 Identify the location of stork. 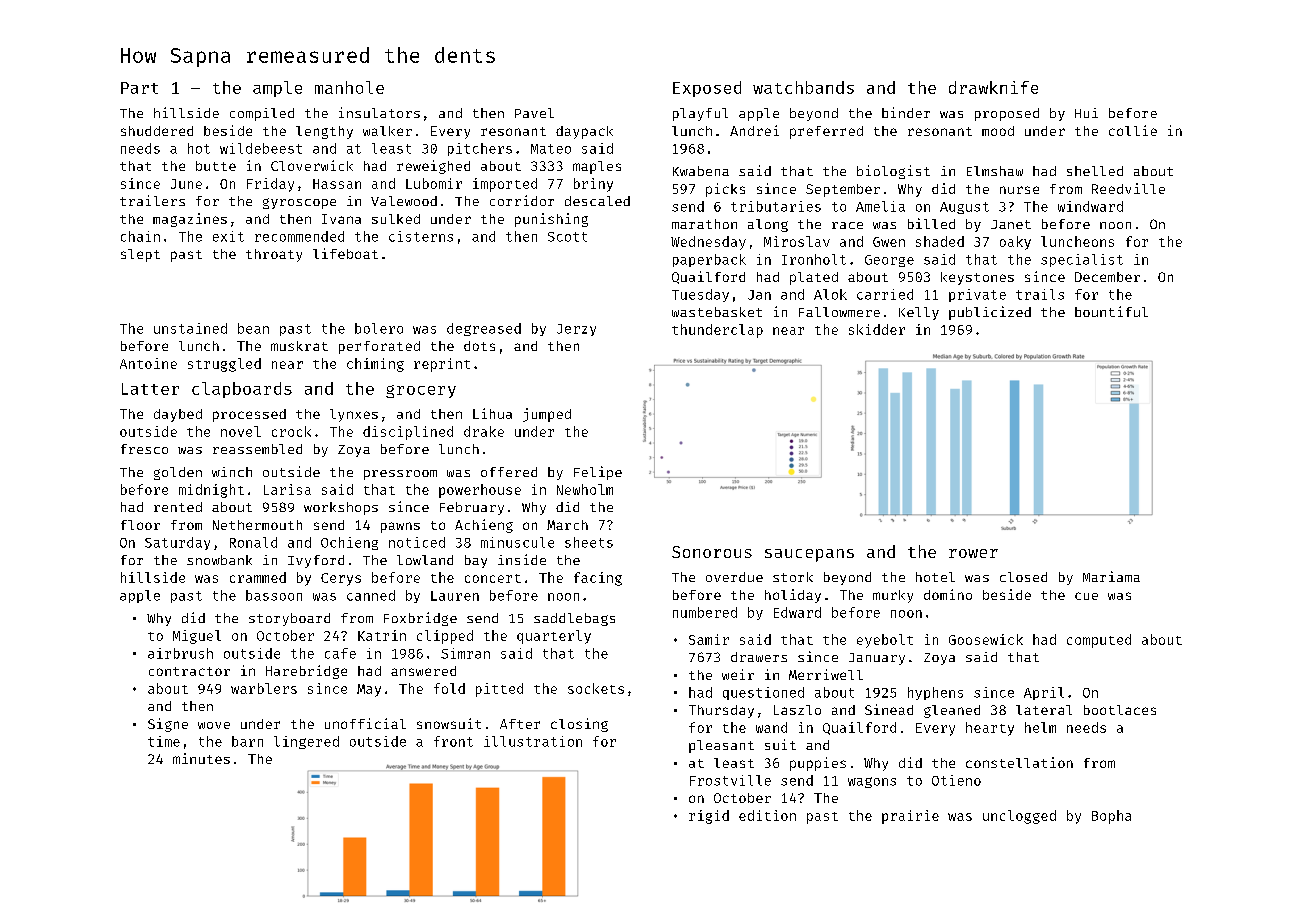
(793, 577).
